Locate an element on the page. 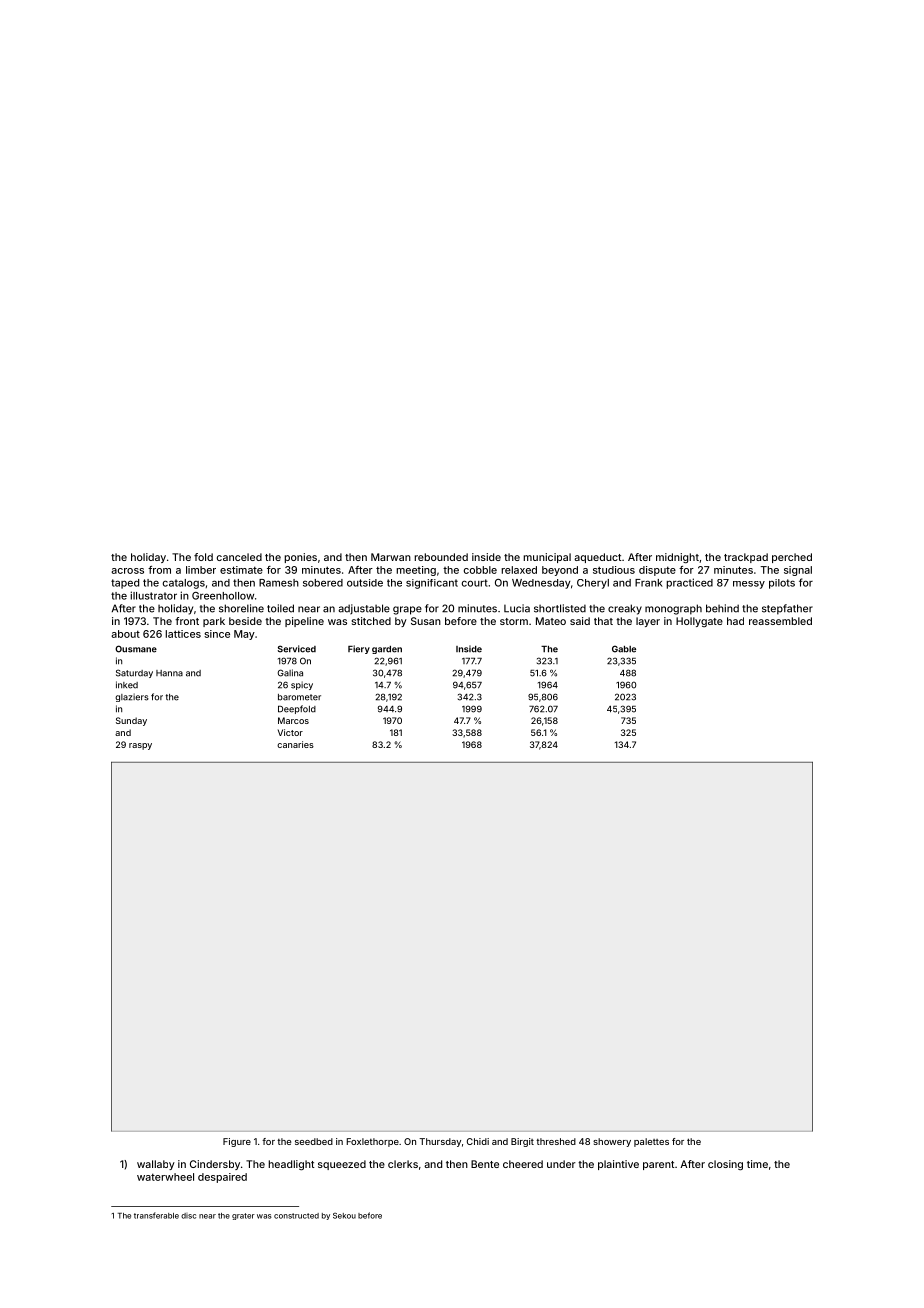  seedbed is located at coordinates (314, 1141).
